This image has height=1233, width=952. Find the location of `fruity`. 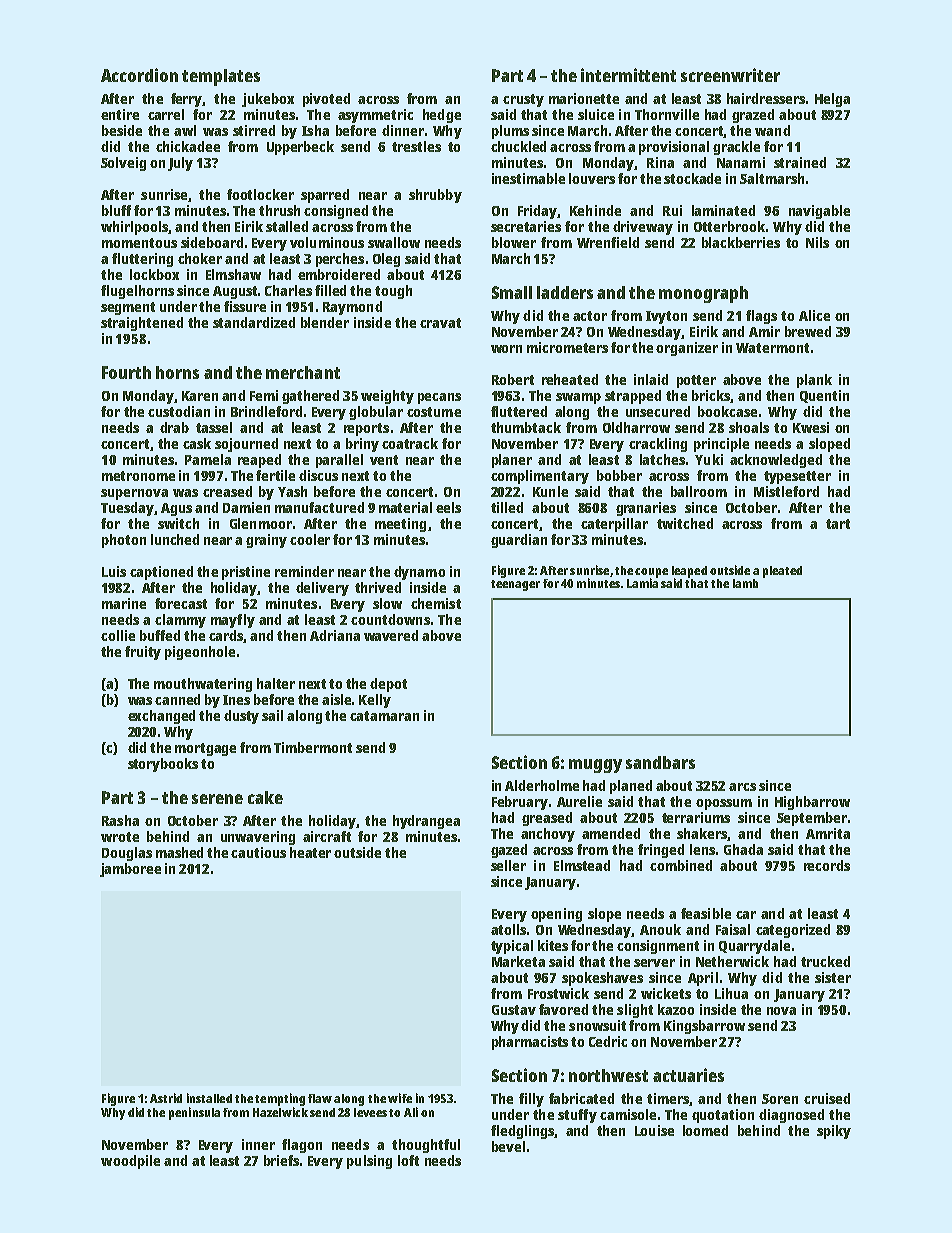

fruity is located at coordinates (143, 653).
